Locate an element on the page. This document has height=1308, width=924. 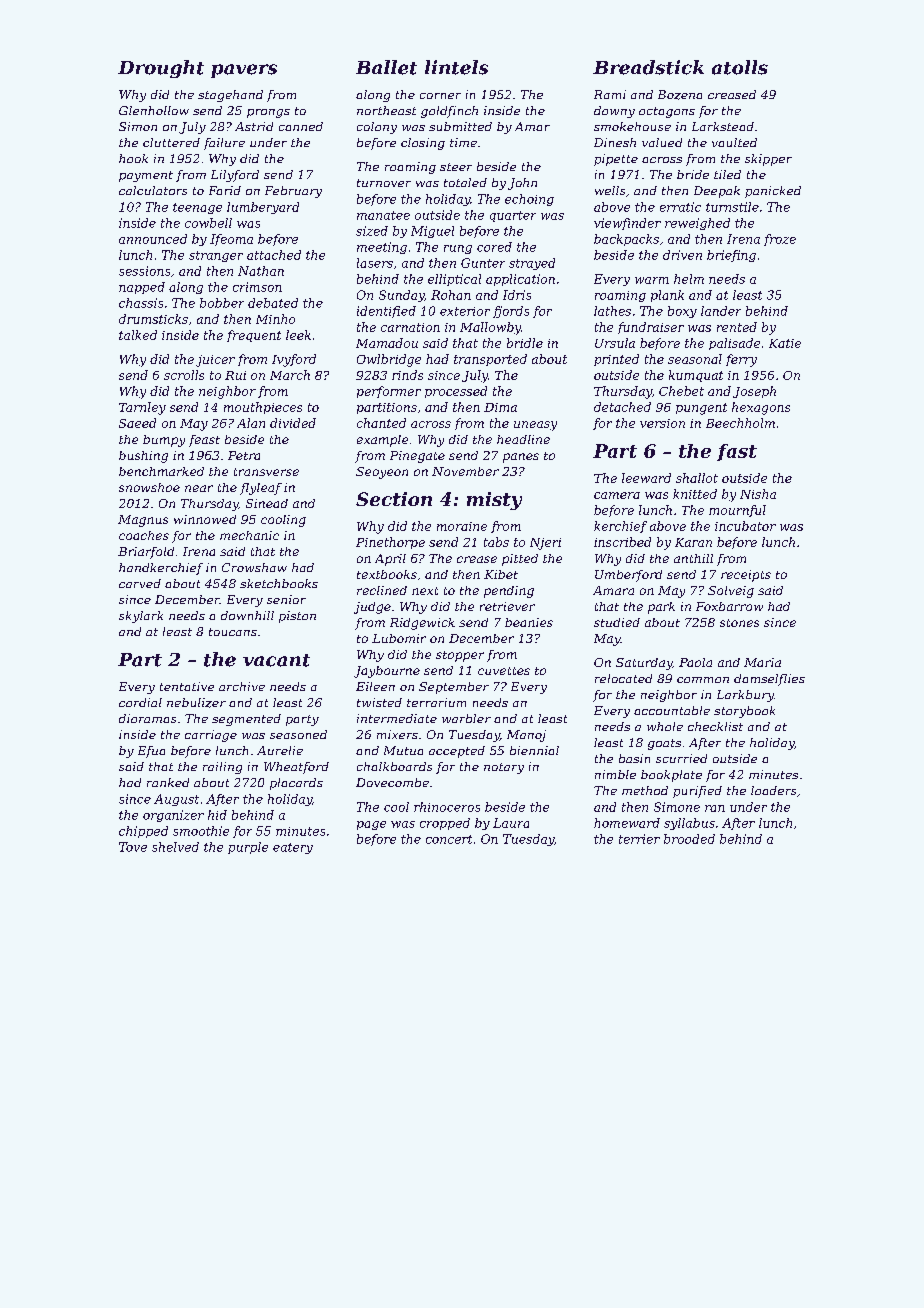
biennial is located at coordinates (534, 750).
